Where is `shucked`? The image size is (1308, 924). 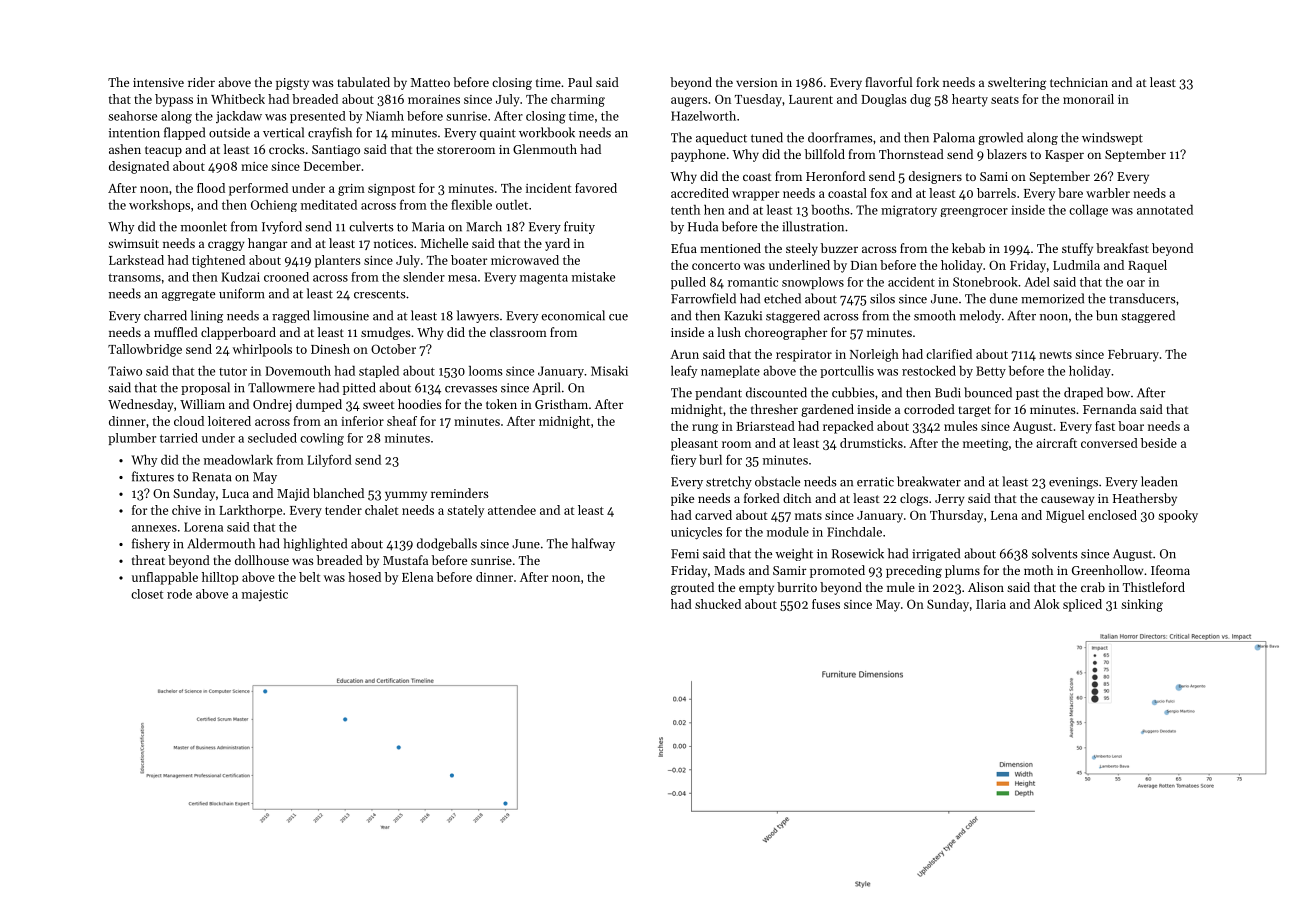
shucked is located at coordinates (718, 604).
